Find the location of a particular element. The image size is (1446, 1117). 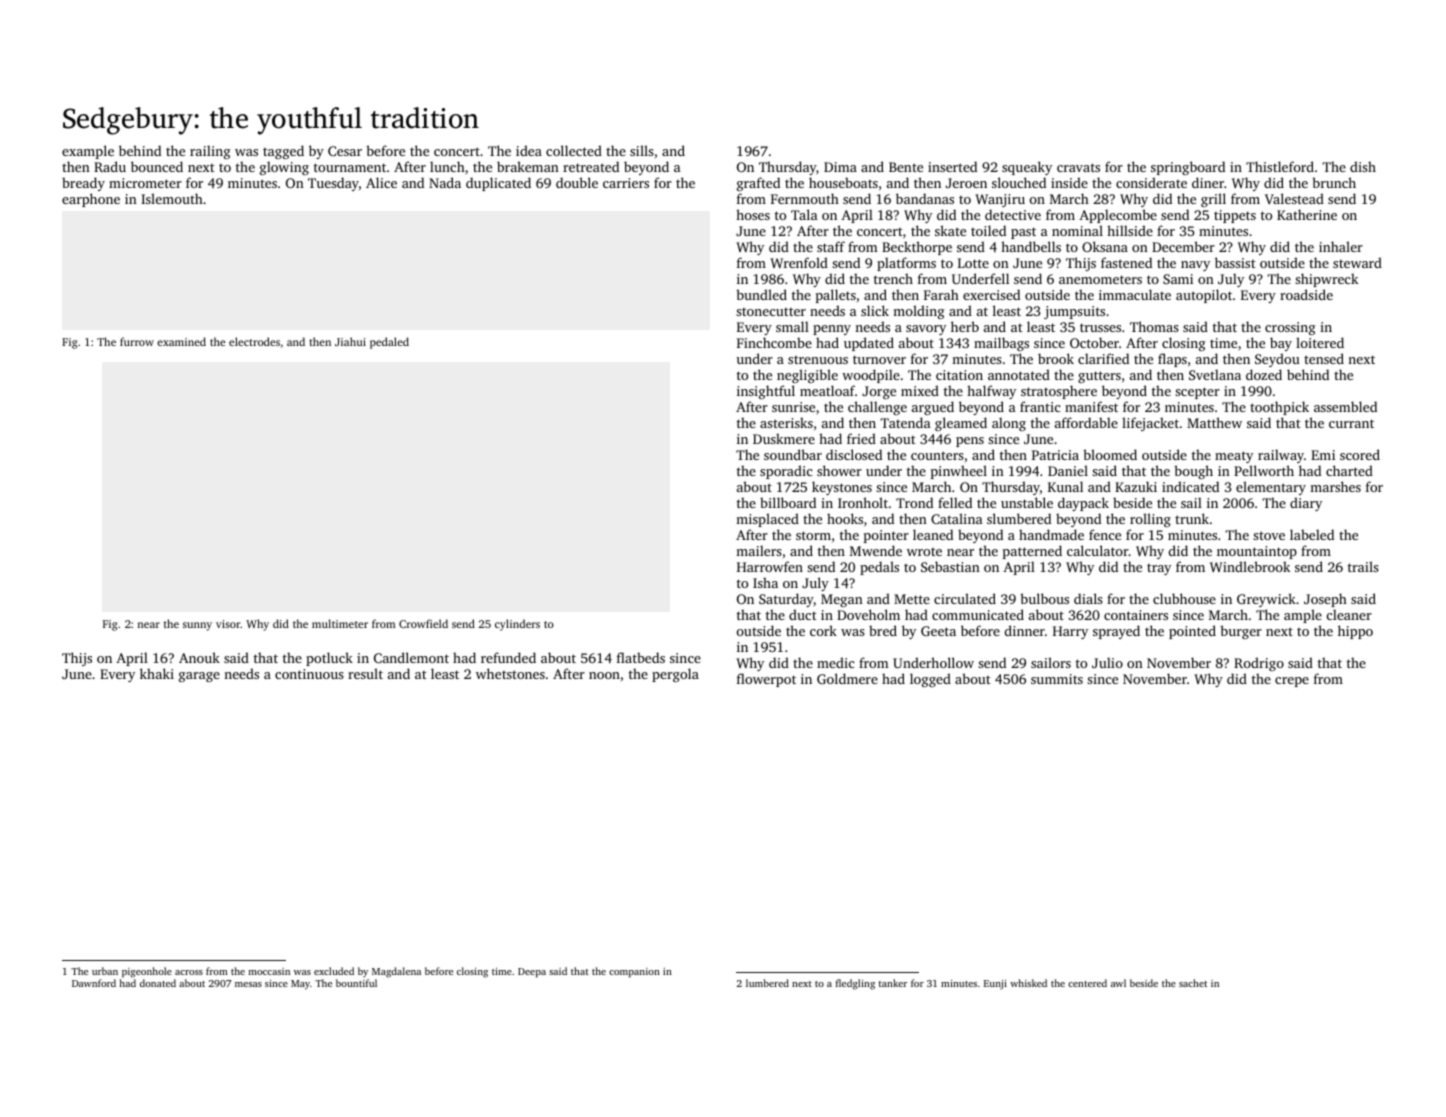

furrow is located at coordinates (137, 341).
